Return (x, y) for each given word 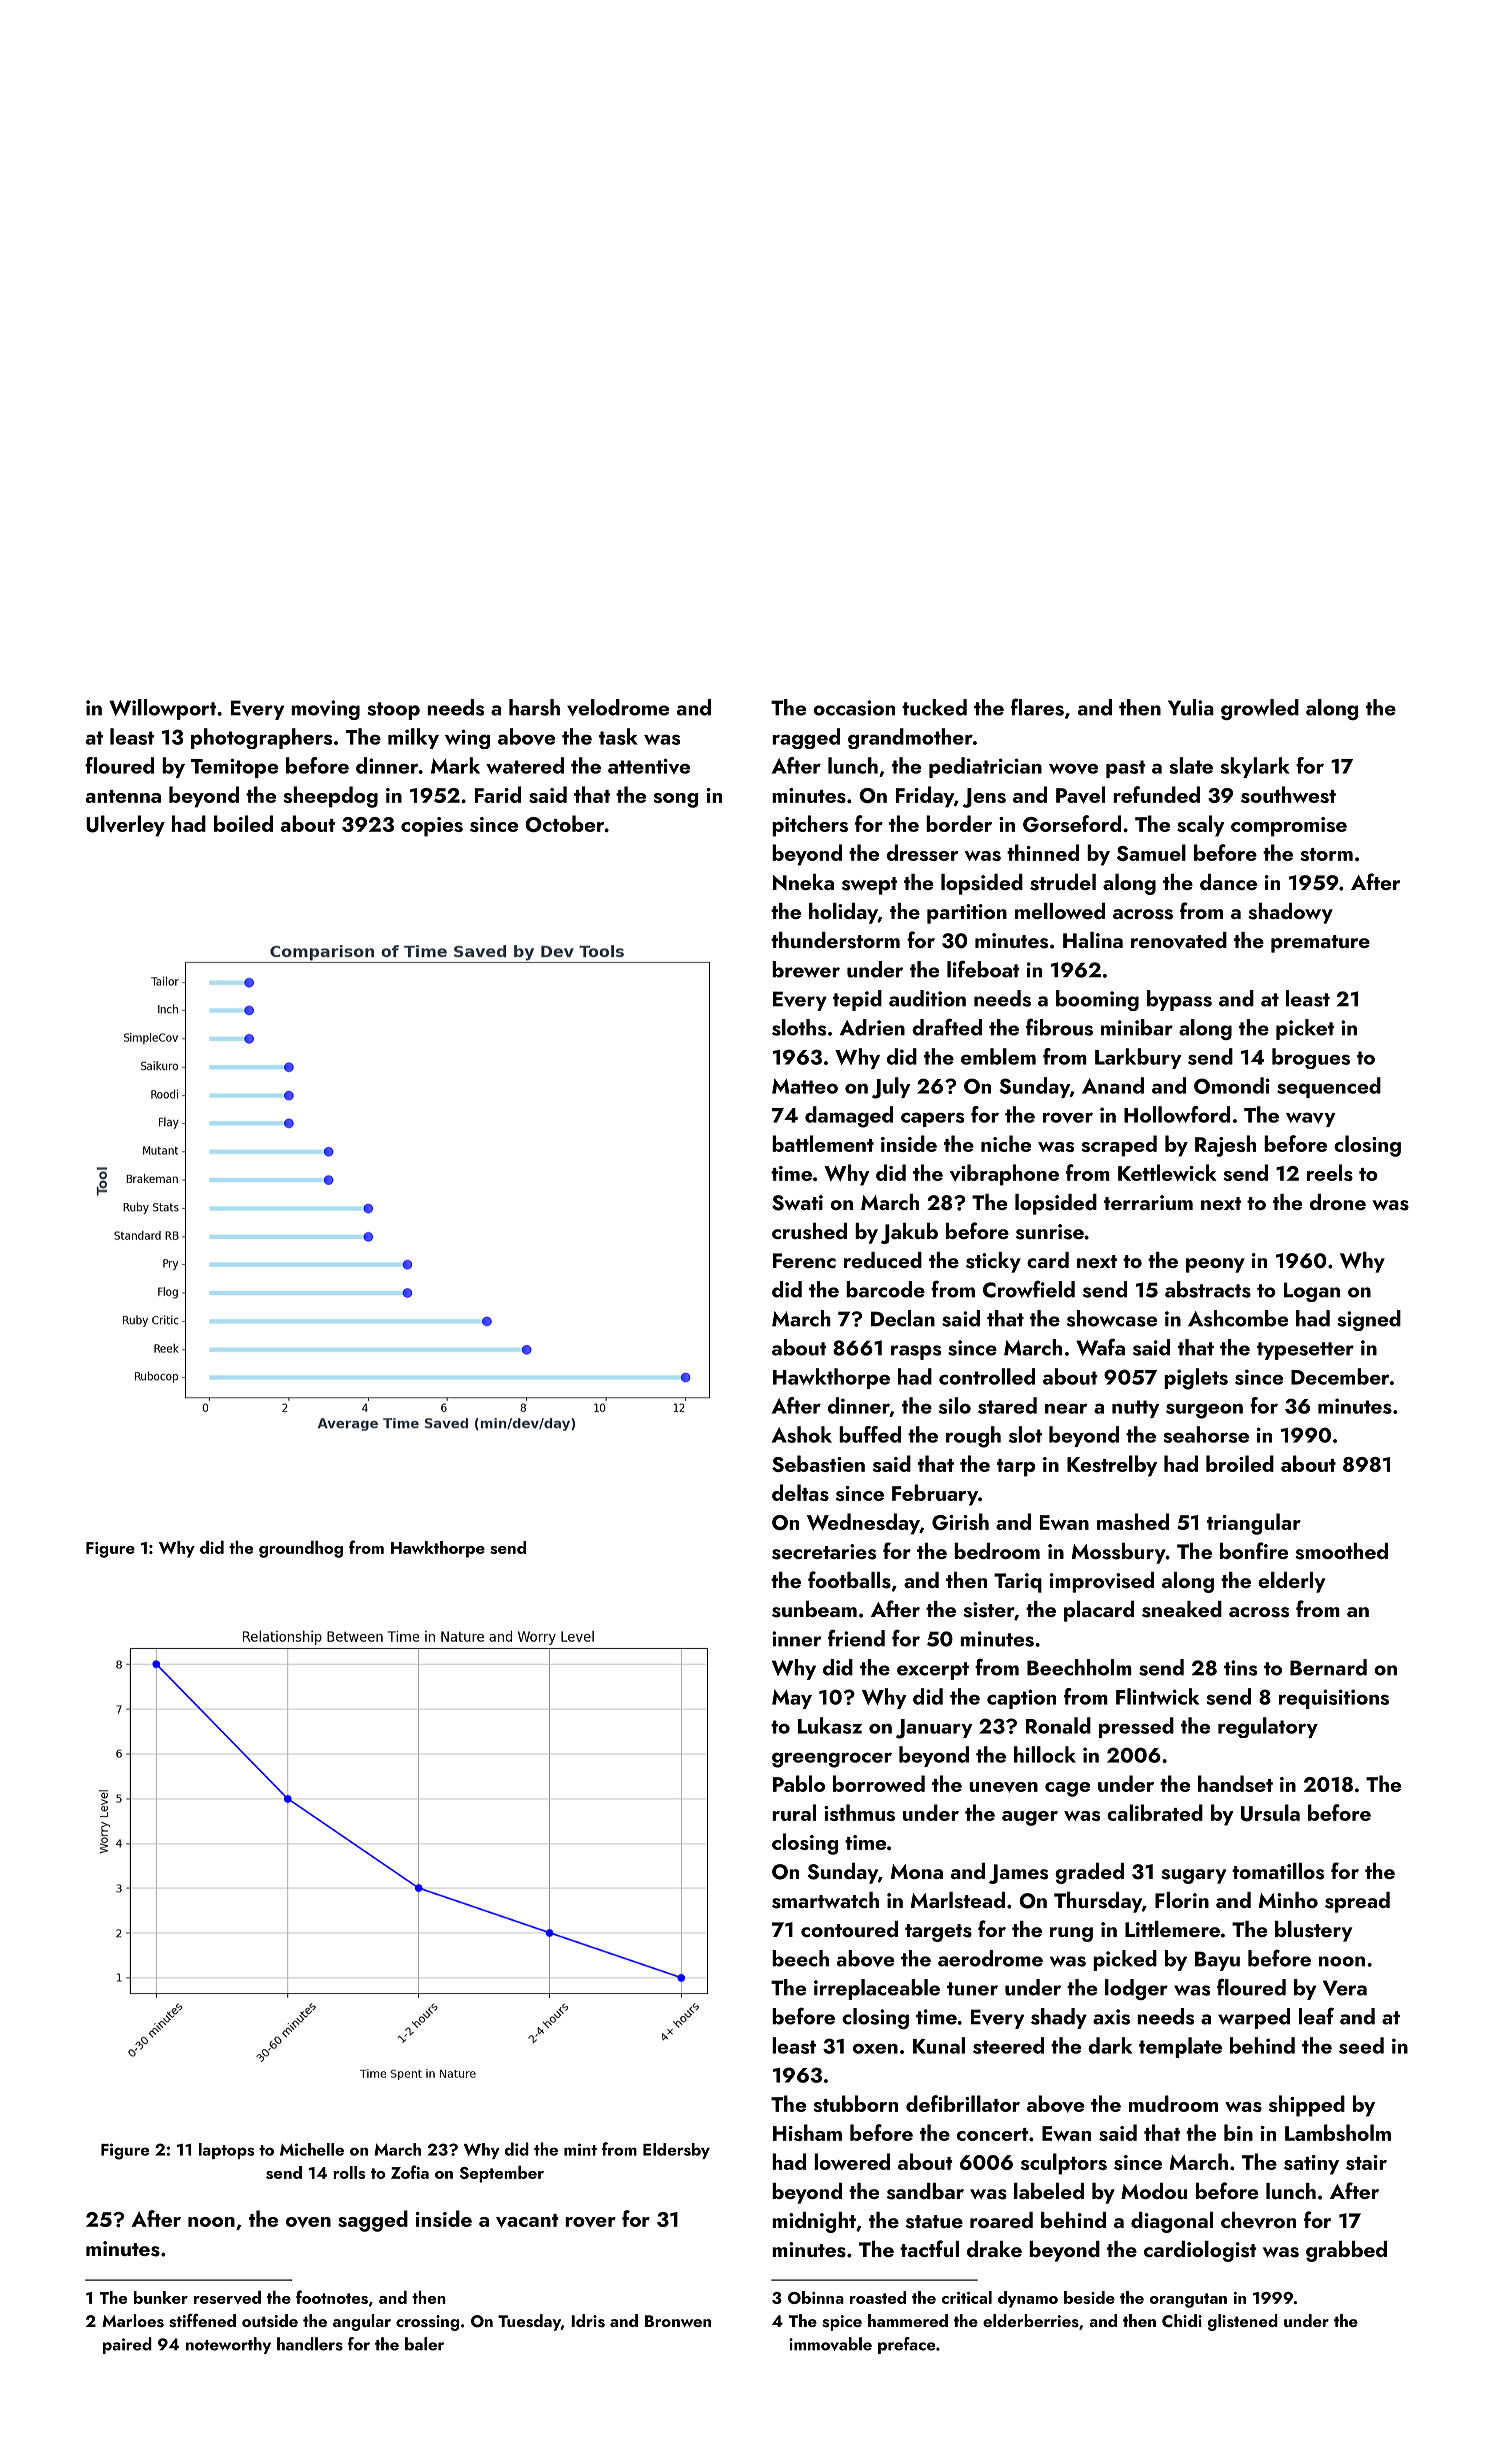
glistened (1243, 2322)
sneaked (1182, 1609)
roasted (878, 2297)
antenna (123, 796)
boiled (243, 823)
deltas (800, 1492)
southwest (1288, 794)
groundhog (301, 1549)
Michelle (312, 2149)
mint (580, 2149)
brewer (806, 969)
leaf (1316, 2016)
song (675, 800)
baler (424, 2344)
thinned (1043, 852)
